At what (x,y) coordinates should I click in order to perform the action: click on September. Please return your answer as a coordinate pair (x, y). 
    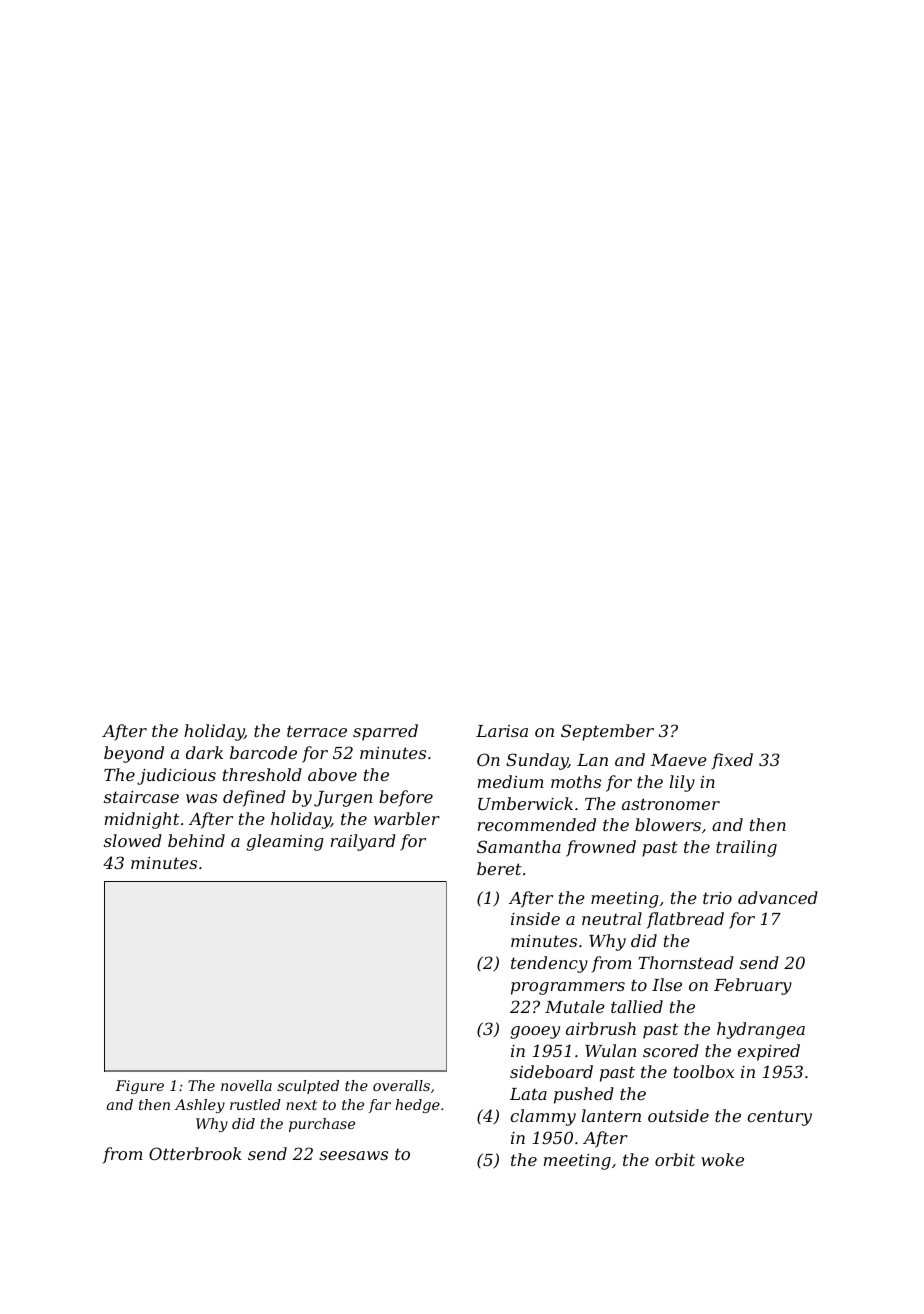
    Looking at the image, I should click on (607, 732).
